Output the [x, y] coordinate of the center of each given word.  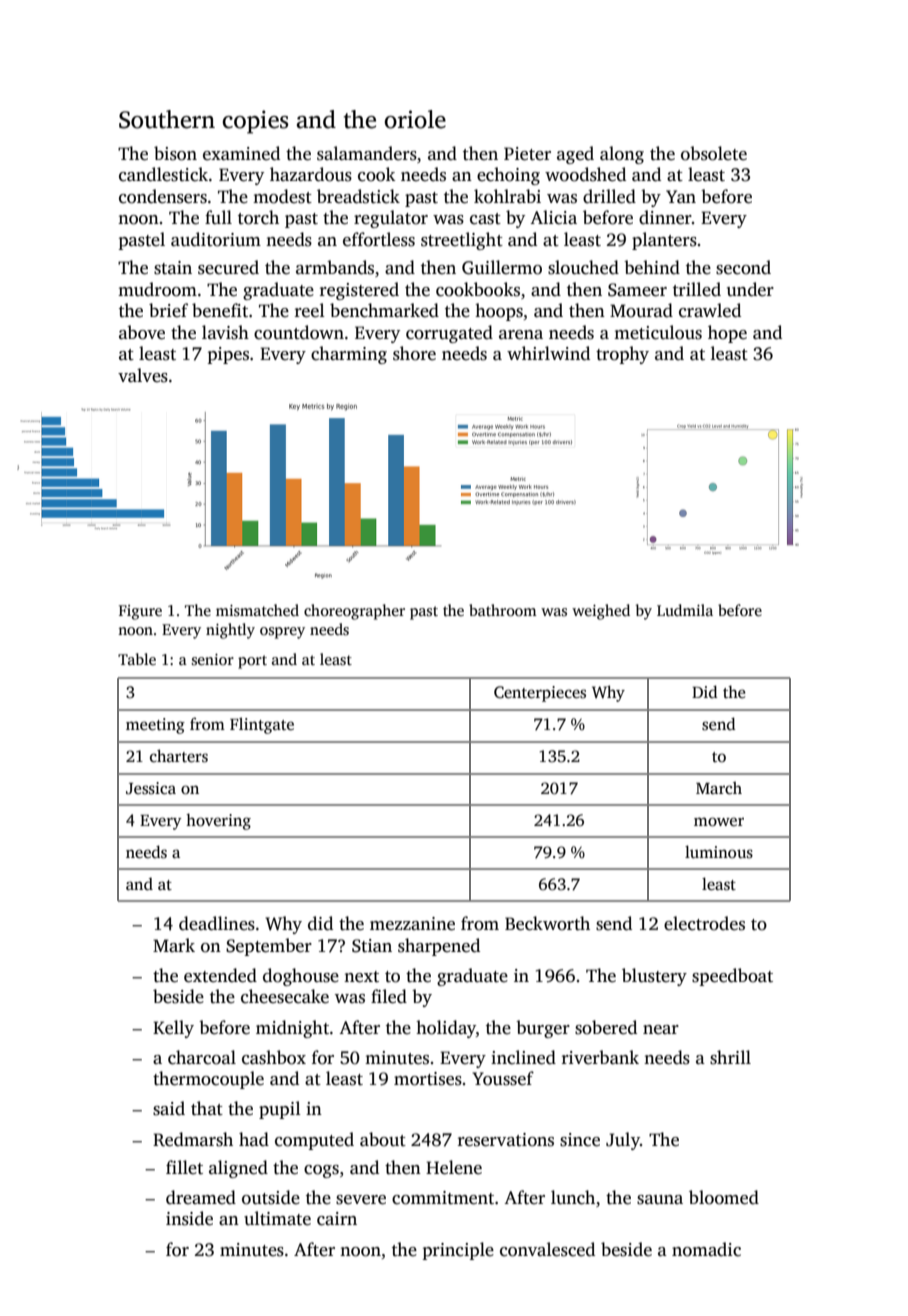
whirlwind [548, 353]
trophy [622, 355]
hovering [218, 821]
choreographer [354, 612]
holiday [446, 1029]
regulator [391, 219]
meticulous [658, 332]
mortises [428, 1079]
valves [143, 375]
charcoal [202, 1057]
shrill [730, 1057]
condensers [163, 196]
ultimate [277, 1218]
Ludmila [685, 610]
